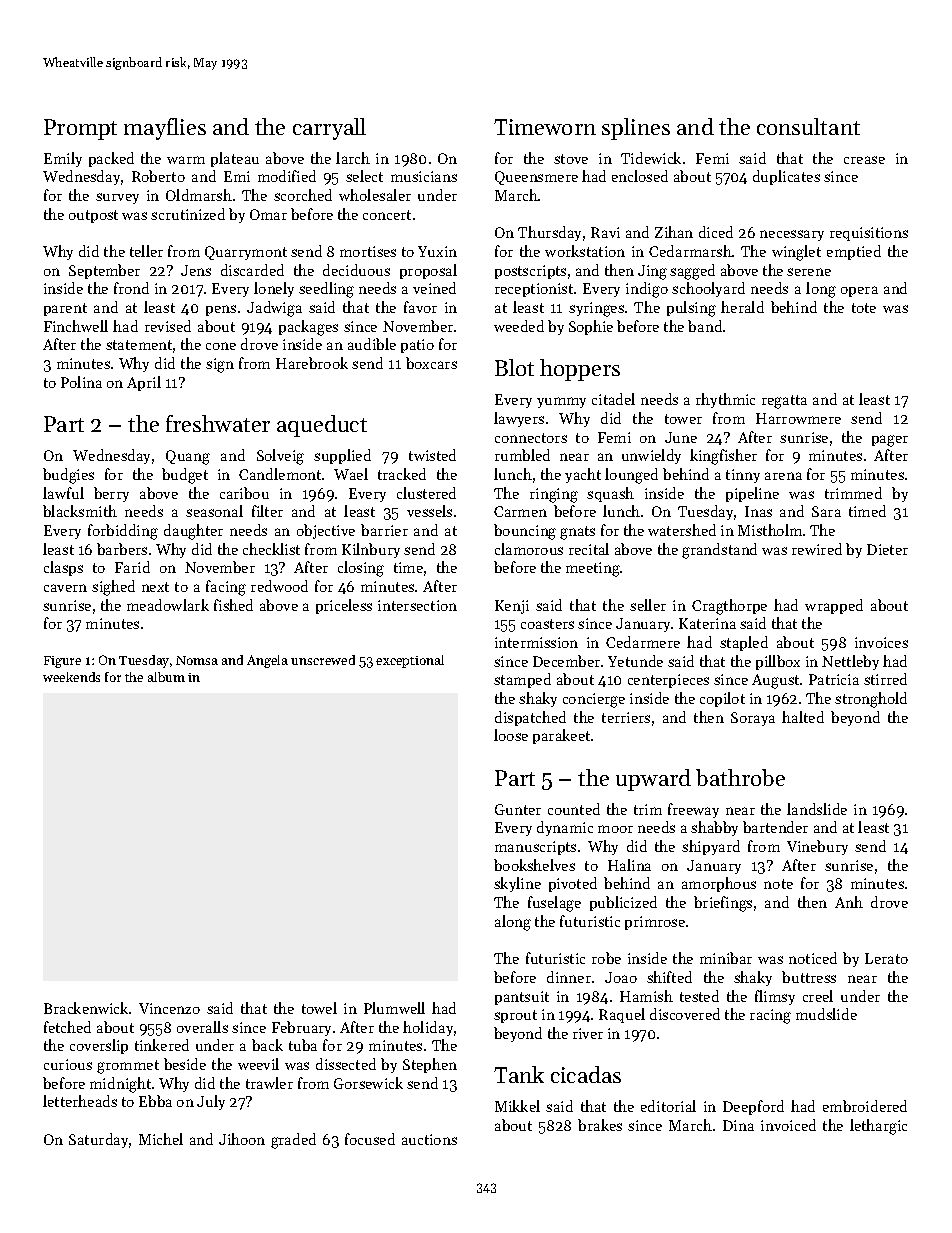  I want to click on carryall, so click(329, 129).
